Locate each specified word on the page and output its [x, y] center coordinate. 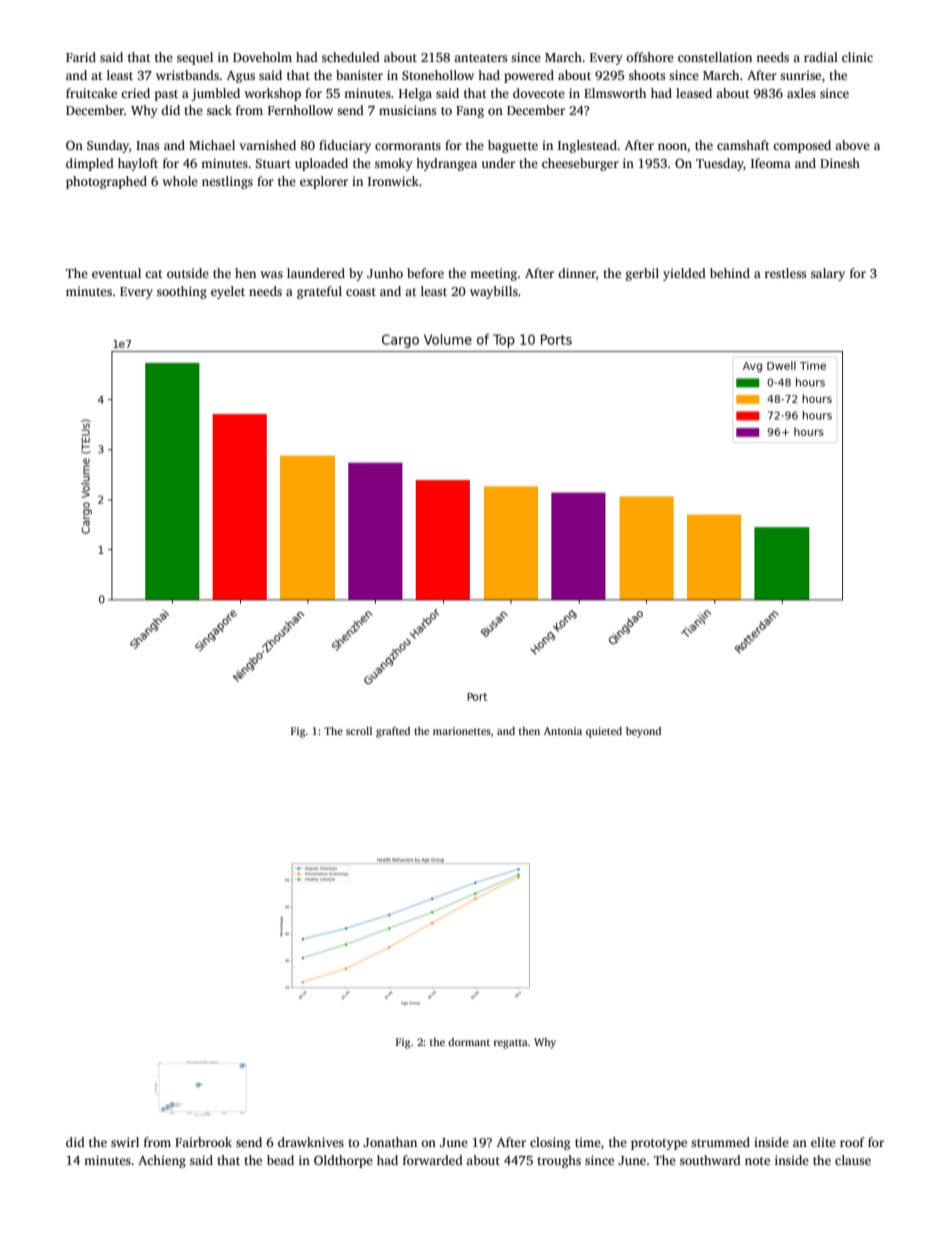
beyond [643, 732]
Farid [81, 57]
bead [280, 1160]
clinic [857, 57]
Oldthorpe [343, 1161]
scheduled [351, 57]
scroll [359, 731]
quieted [604, 732]
